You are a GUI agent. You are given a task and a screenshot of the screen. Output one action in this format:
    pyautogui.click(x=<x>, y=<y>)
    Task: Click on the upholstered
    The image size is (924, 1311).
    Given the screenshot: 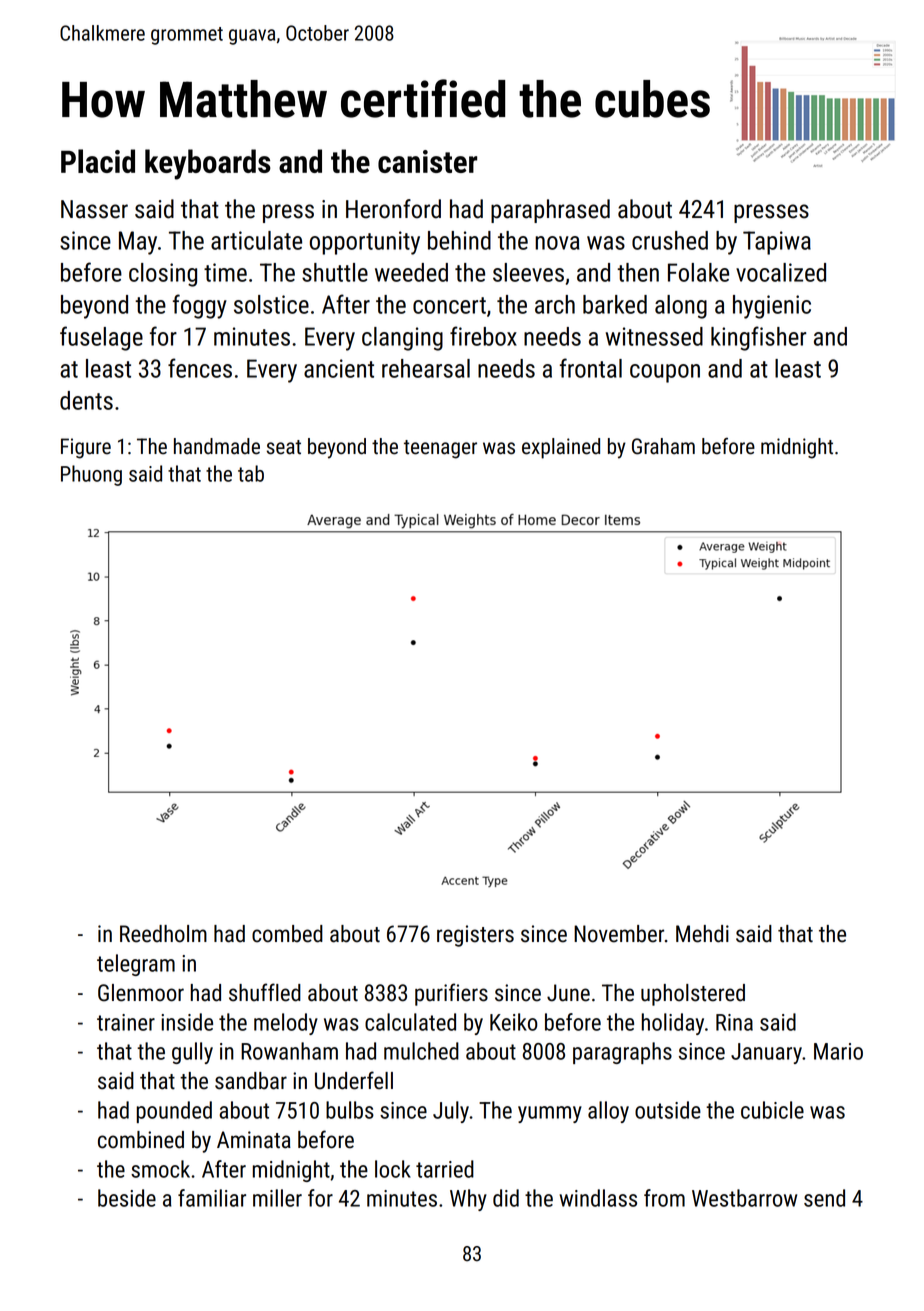 What is the action you would take?
    pyautogui.click(x=693, y=995)
